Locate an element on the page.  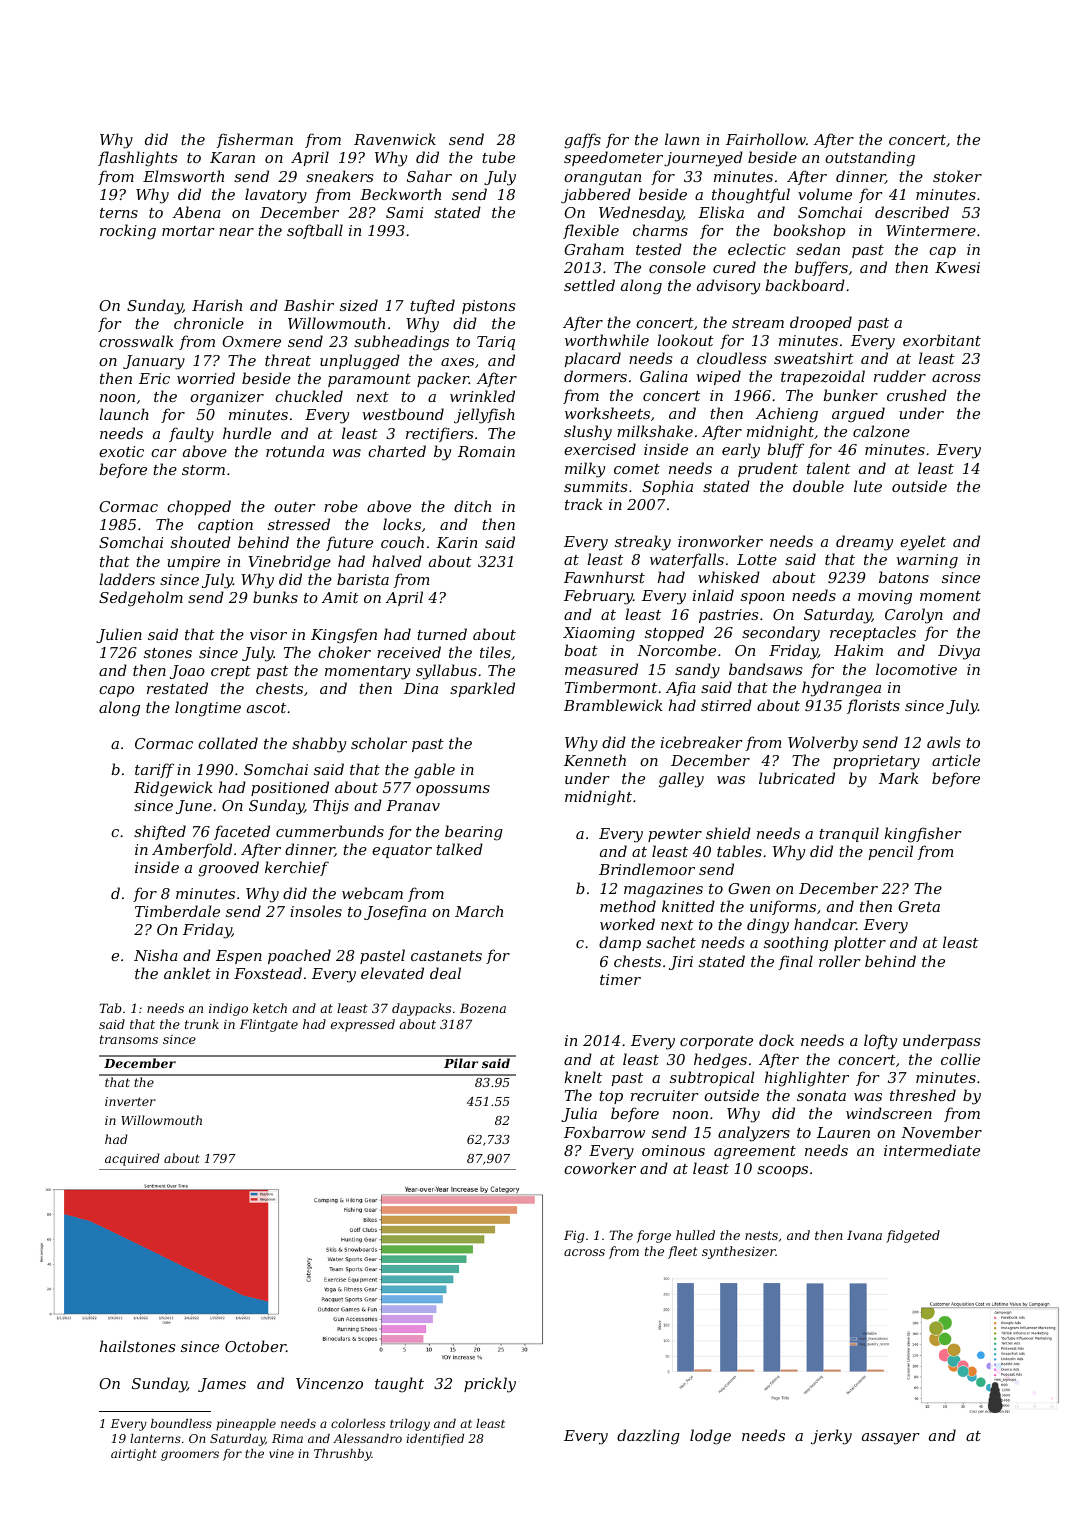
locomotive is located at coordinates (916, 669).
